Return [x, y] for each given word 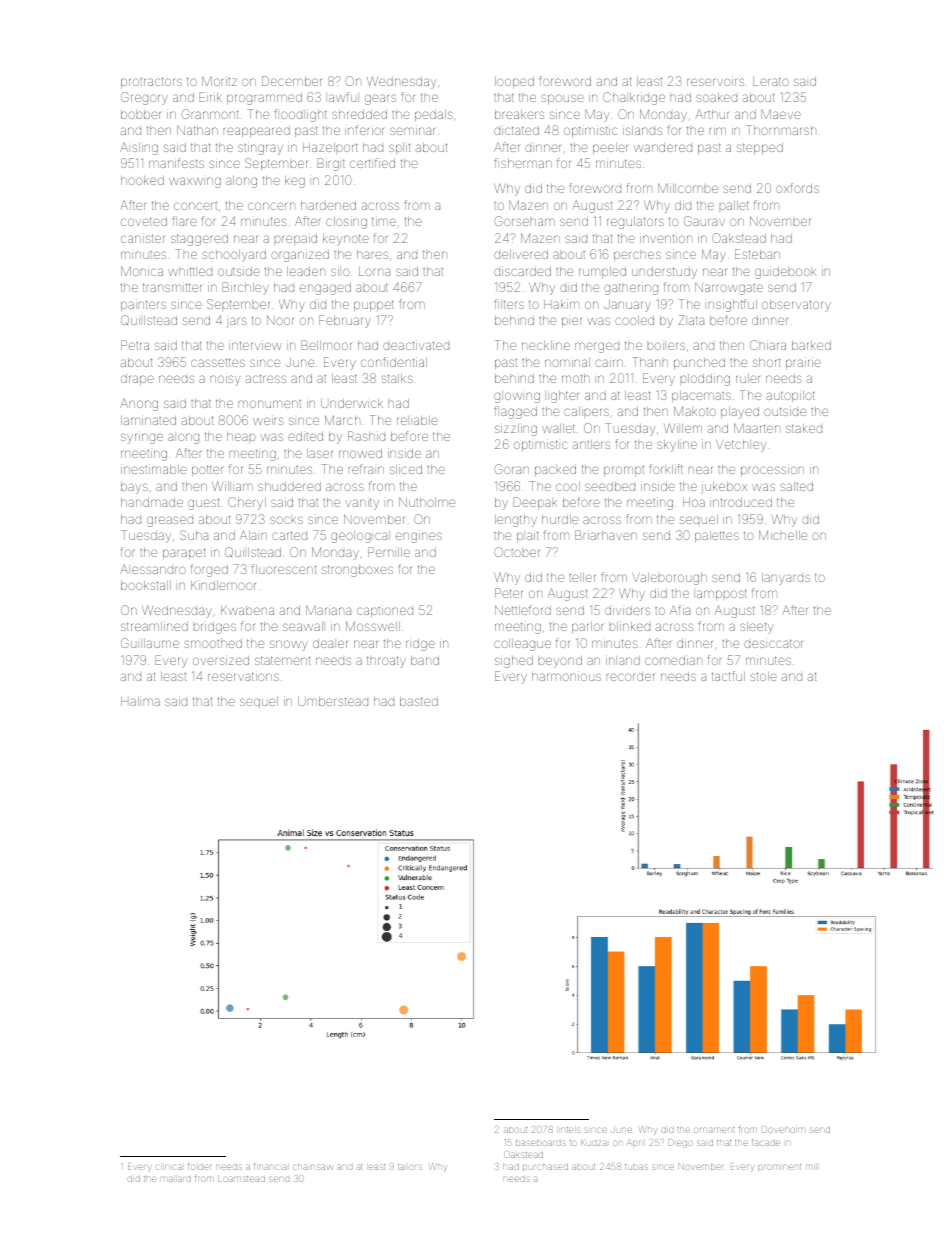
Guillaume [150, 643]
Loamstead [241, 1179]
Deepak [535, 503]
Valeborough [669, 579]
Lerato [771, 81]
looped [514, 82]
